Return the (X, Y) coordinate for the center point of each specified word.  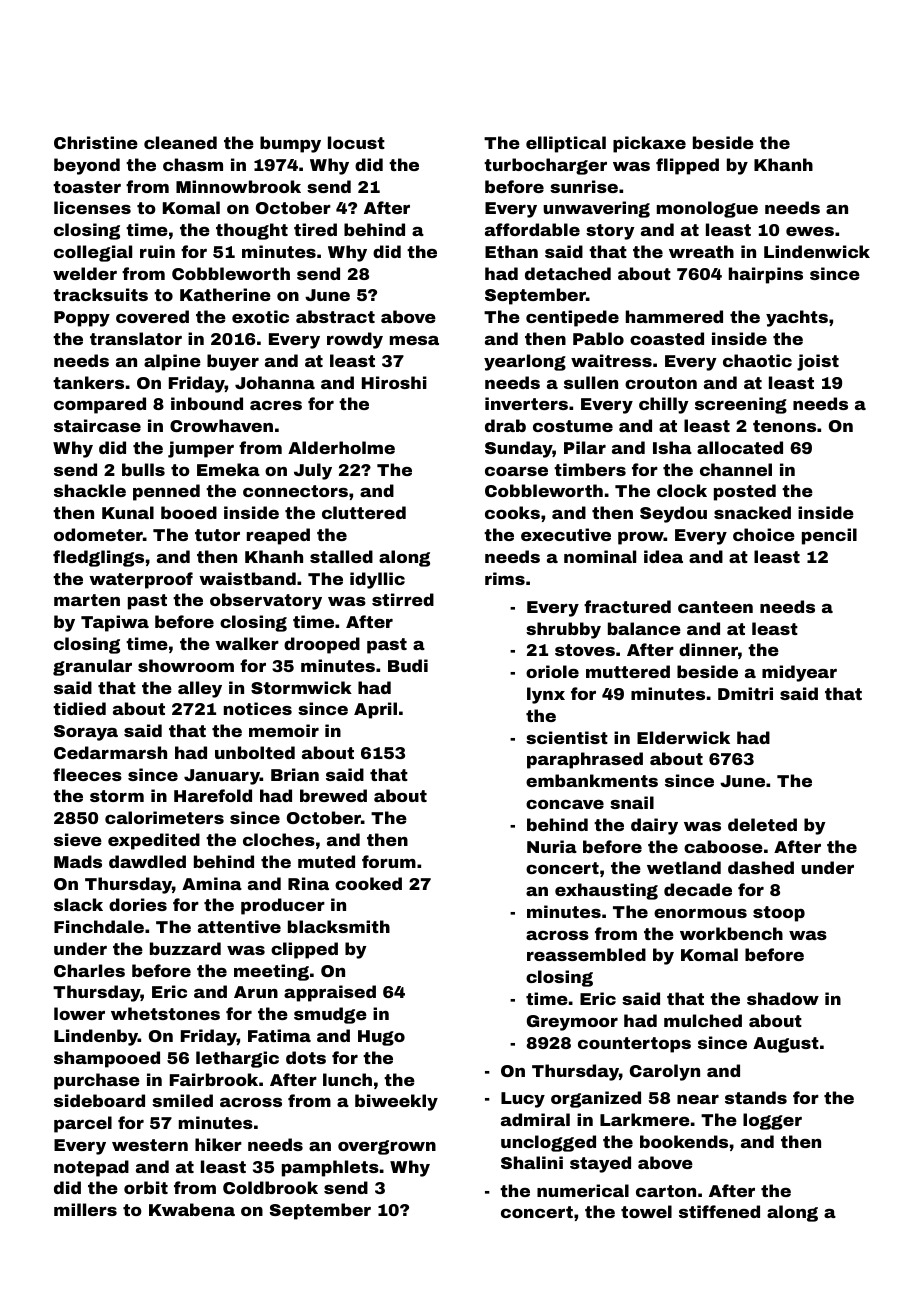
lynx (546, 695)
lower (79, 1013)
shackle (90, 490)
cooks (512, 512)
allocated (740, 447)
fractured (627, 606)
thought (252, 231)
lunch (347, 1079)
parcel (83, 1124)
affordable (532, 229)
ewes (810, 231)
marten (87, 600)
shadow (783, 998)
